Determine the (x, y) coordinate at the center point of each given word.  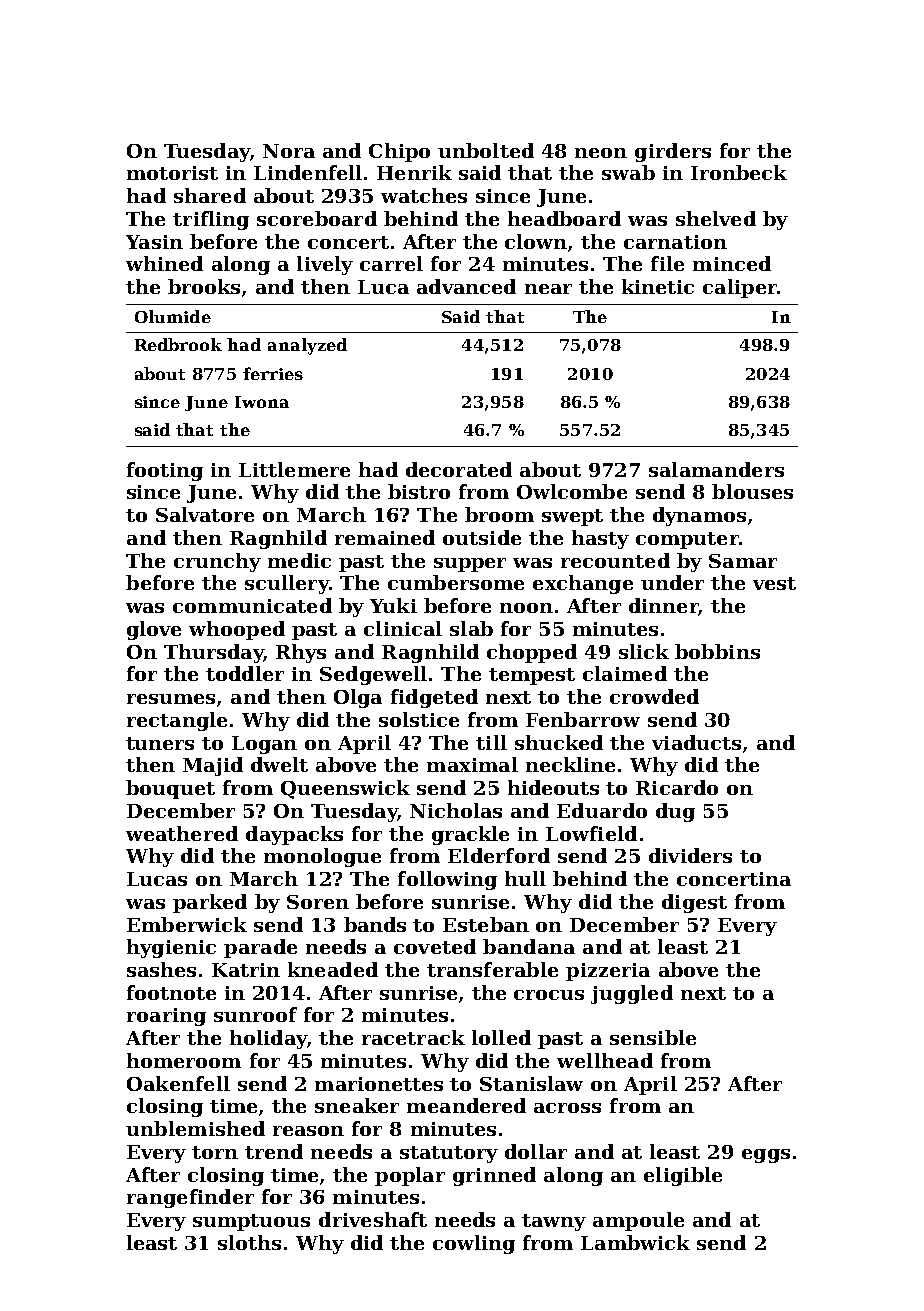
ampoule (638, 1221)
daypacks (294, 835)
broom (499, 514)
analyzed (307, 346)
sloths (249, 1242)
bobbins (717, 651)
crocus (549, 995)
